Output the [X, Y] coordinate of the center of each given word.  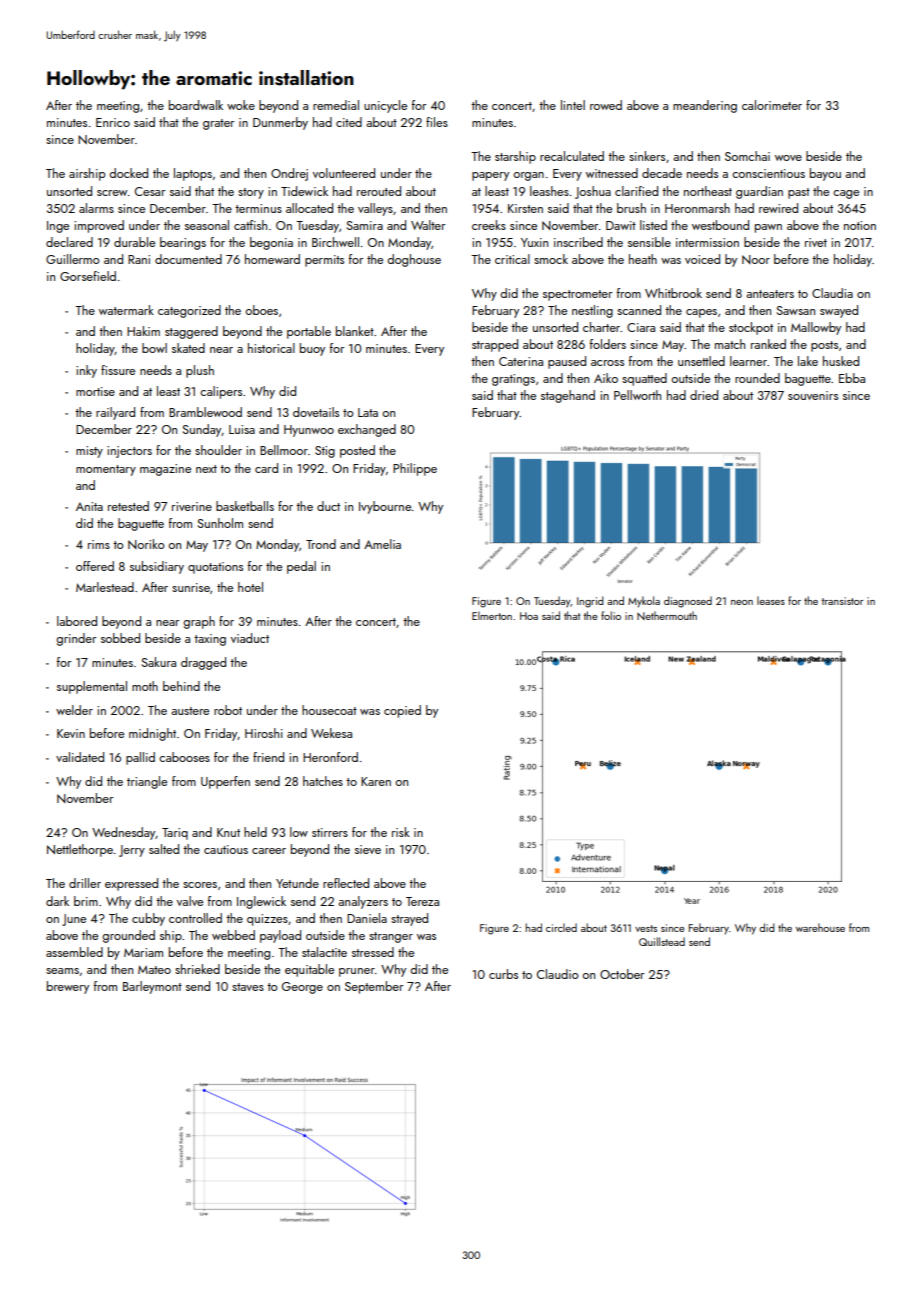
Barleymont [152, 987]
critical [512, 259]
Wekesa [331, 733]
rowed [606, 105]
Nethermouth [667, 615]
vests [646, 928]
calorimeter [772, 105]
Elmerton [492, 615]
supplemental [92, 687]
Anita [89, 506]
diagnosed [688, 602]
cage [846, 194]
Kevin [71, 733]
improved [99, 226]
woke [241, 105]
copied [402, 711]
